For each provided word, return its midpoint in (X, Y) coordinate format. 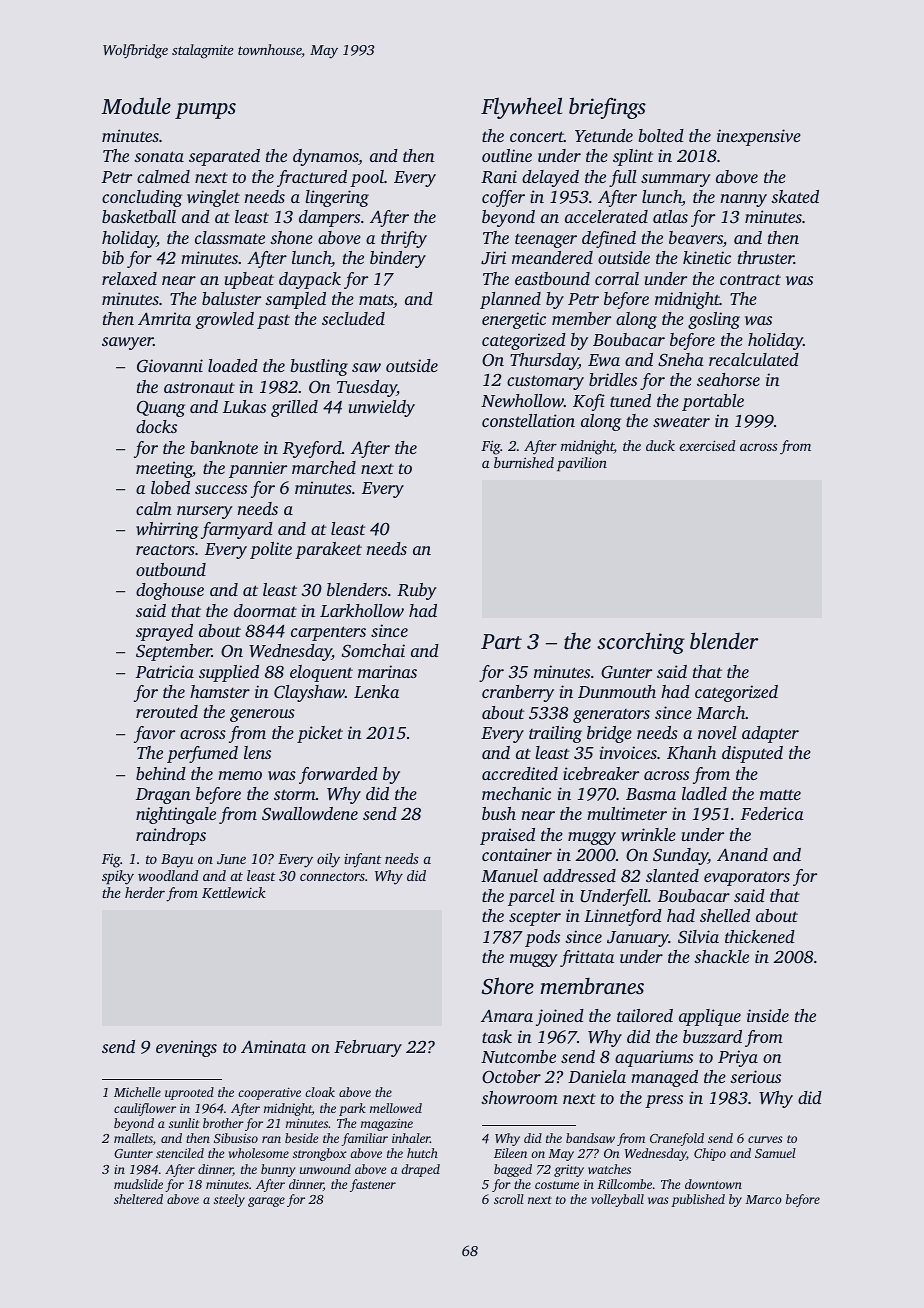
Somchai (373, 651)
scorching (641, 643)
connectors (332, 876)
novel (717, 732)
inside (768, 1015)
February (368, 1048)
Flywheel (521, 108)
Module (136, 105)
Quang (161, 409)
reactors (165, 549)
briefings (607, 108)
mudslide (138, 1184)
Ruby (417, 591)
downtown (713, 1184)
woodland (168, 875)
